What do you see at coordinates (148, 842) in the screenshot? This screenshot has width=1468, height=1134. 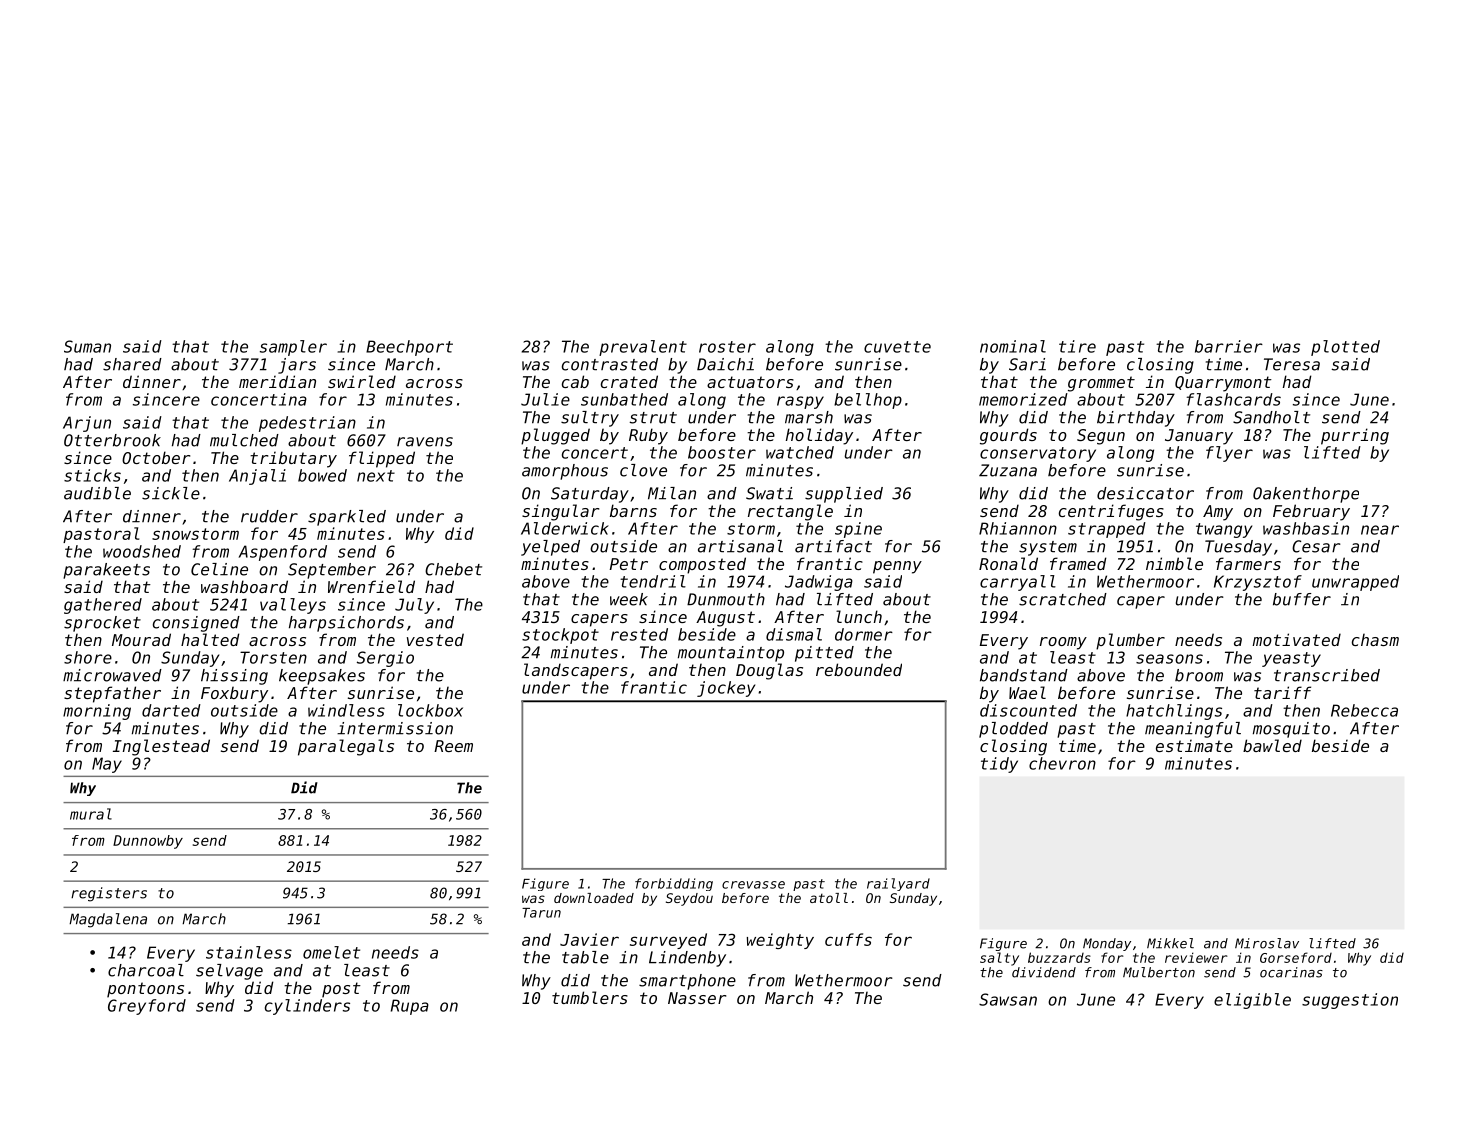 I see `Dunnowby` at bounding box center [148, 842].
